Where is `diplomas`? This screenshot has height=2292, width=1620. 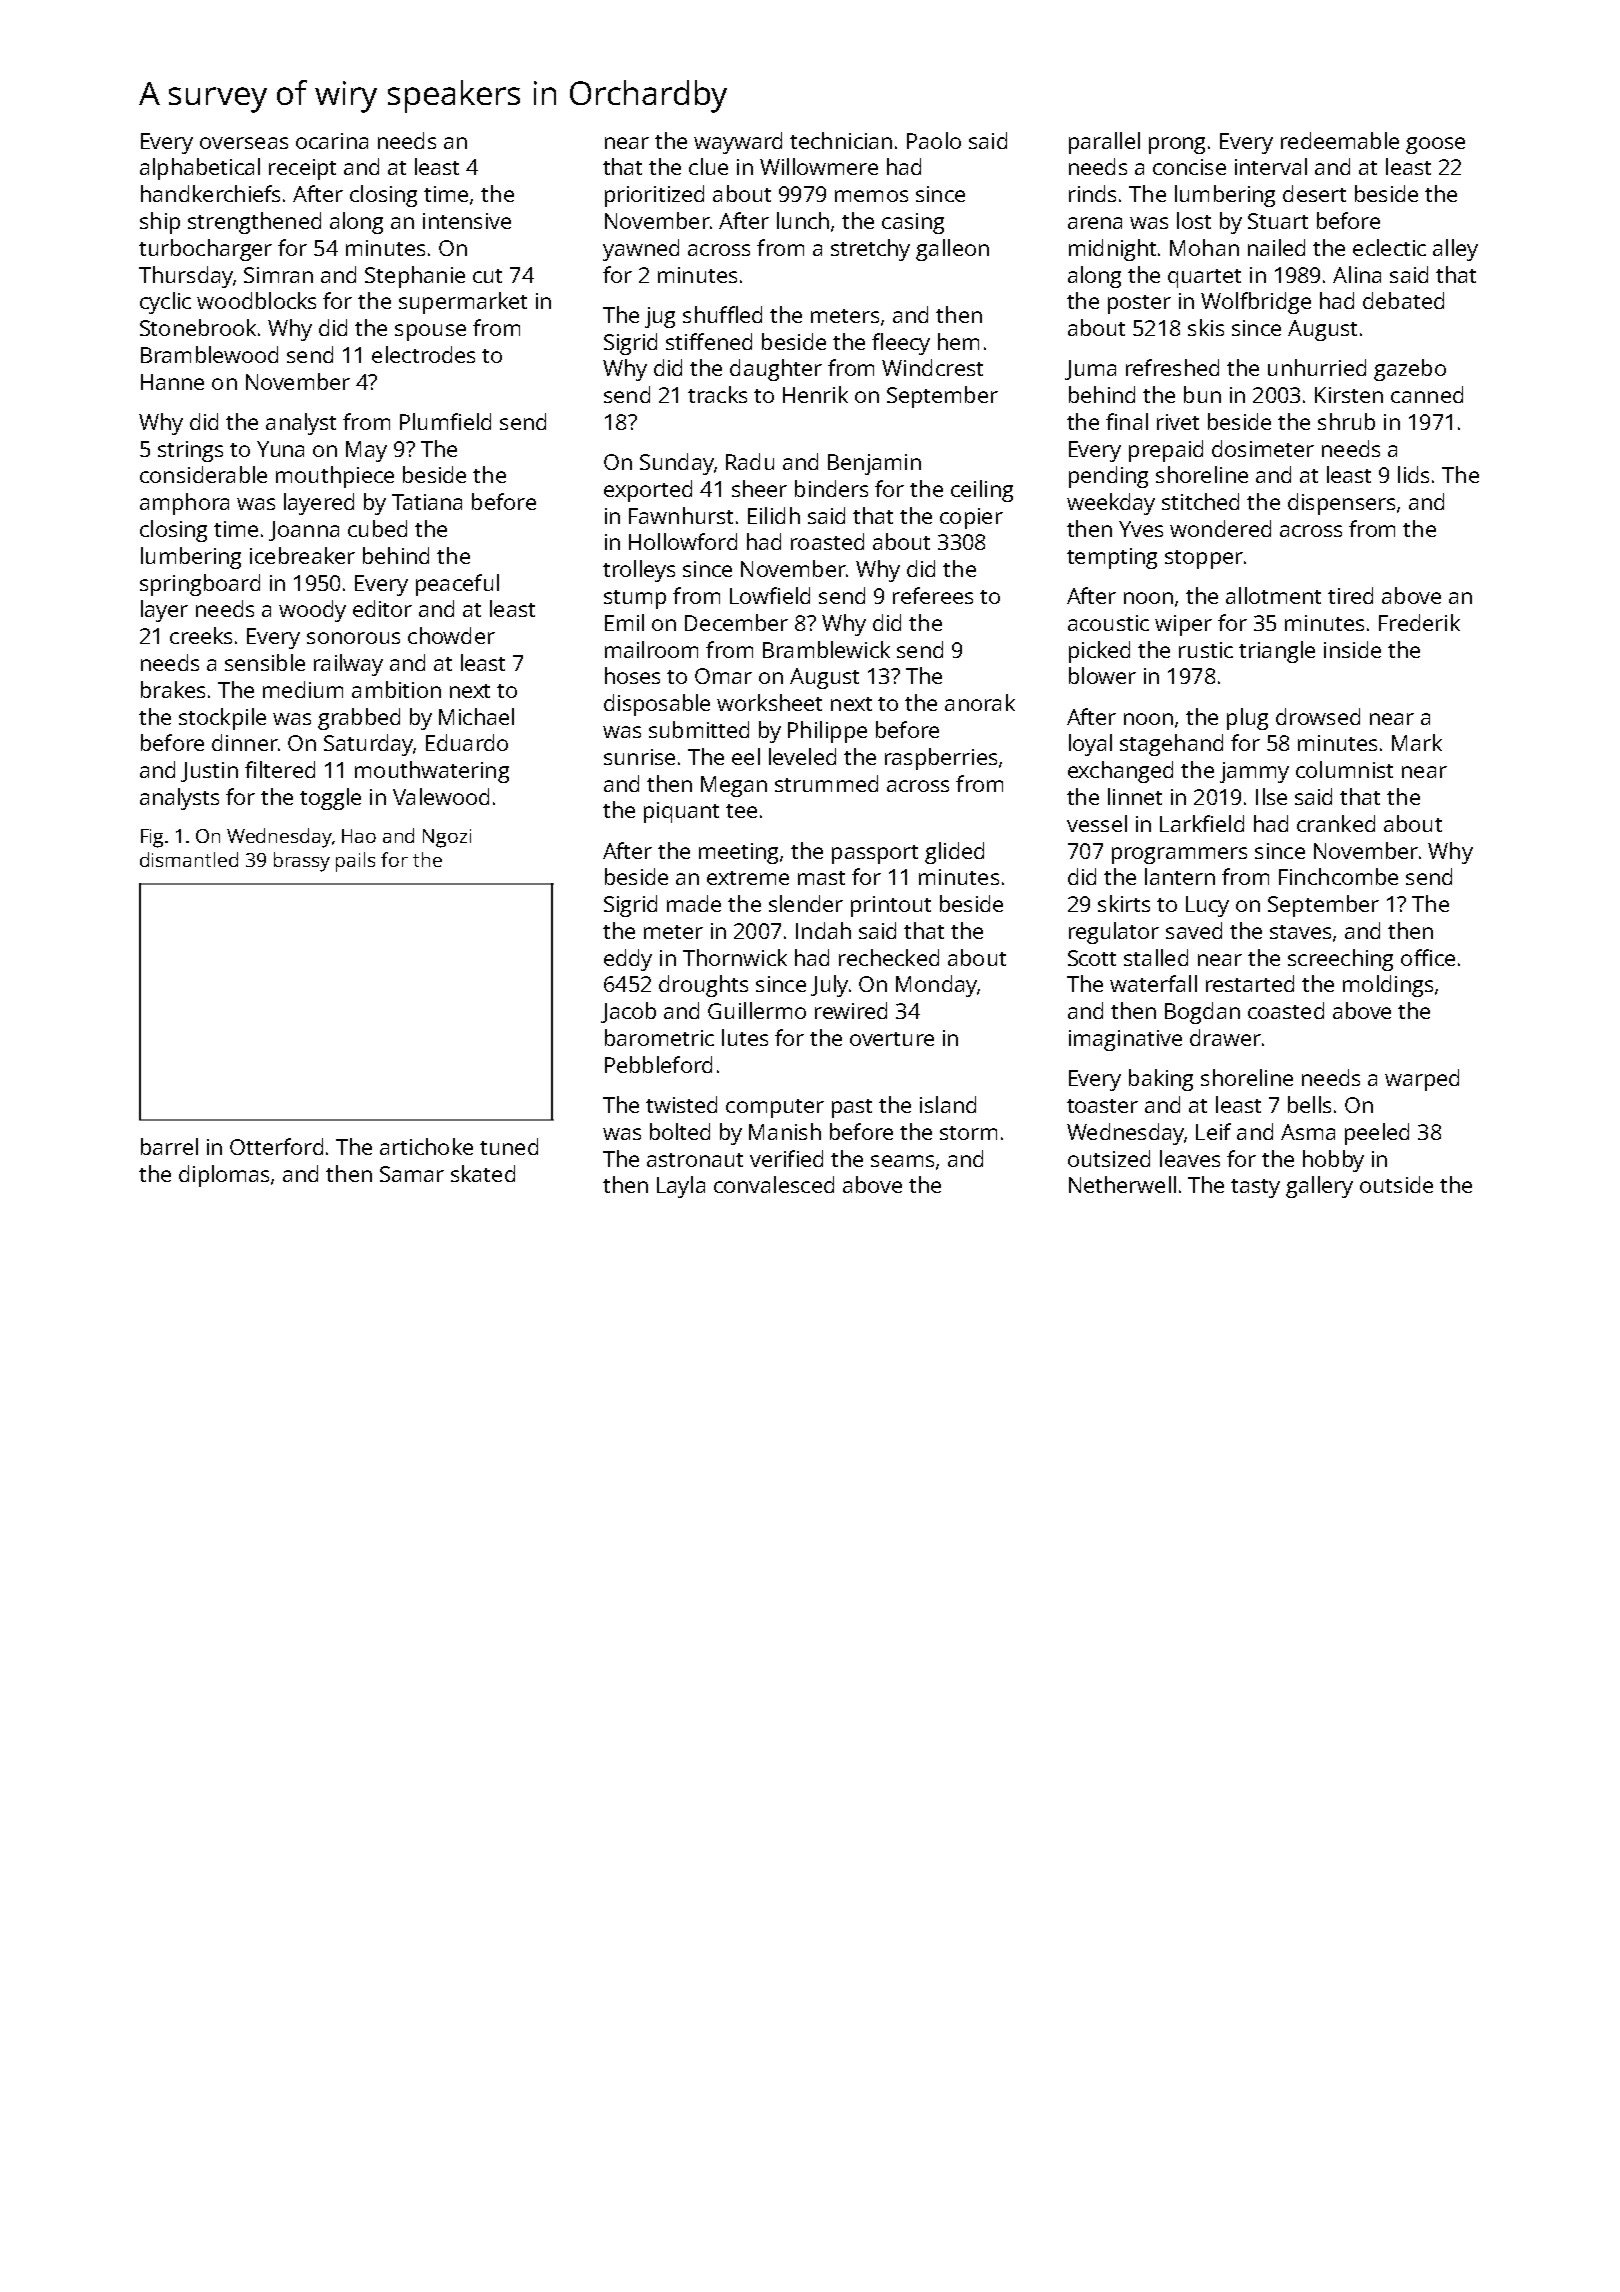 diplomas is located at coordinates (224, 1176).
